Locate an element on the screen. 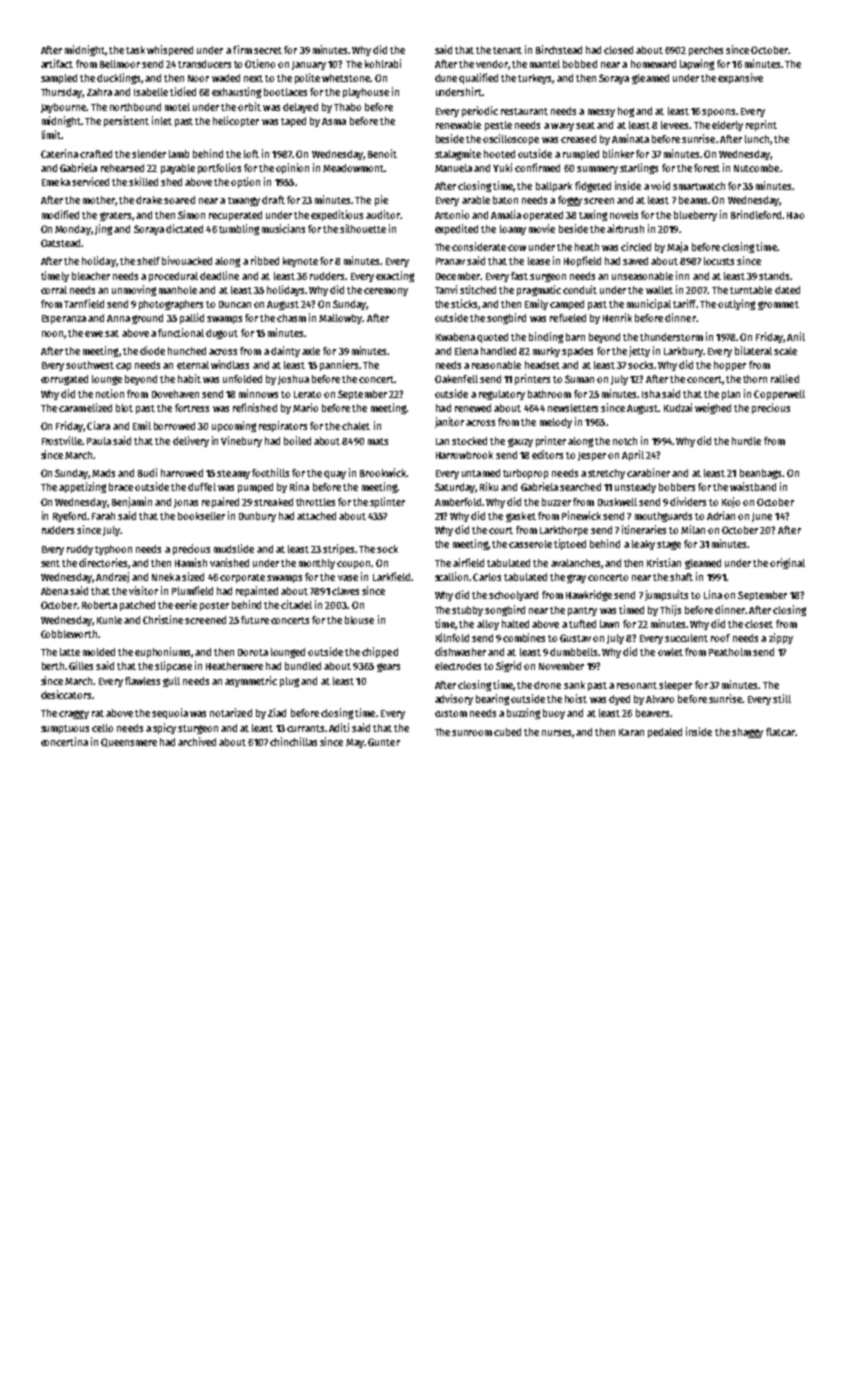  Oakenfell is located at coordinates (456, 379).
